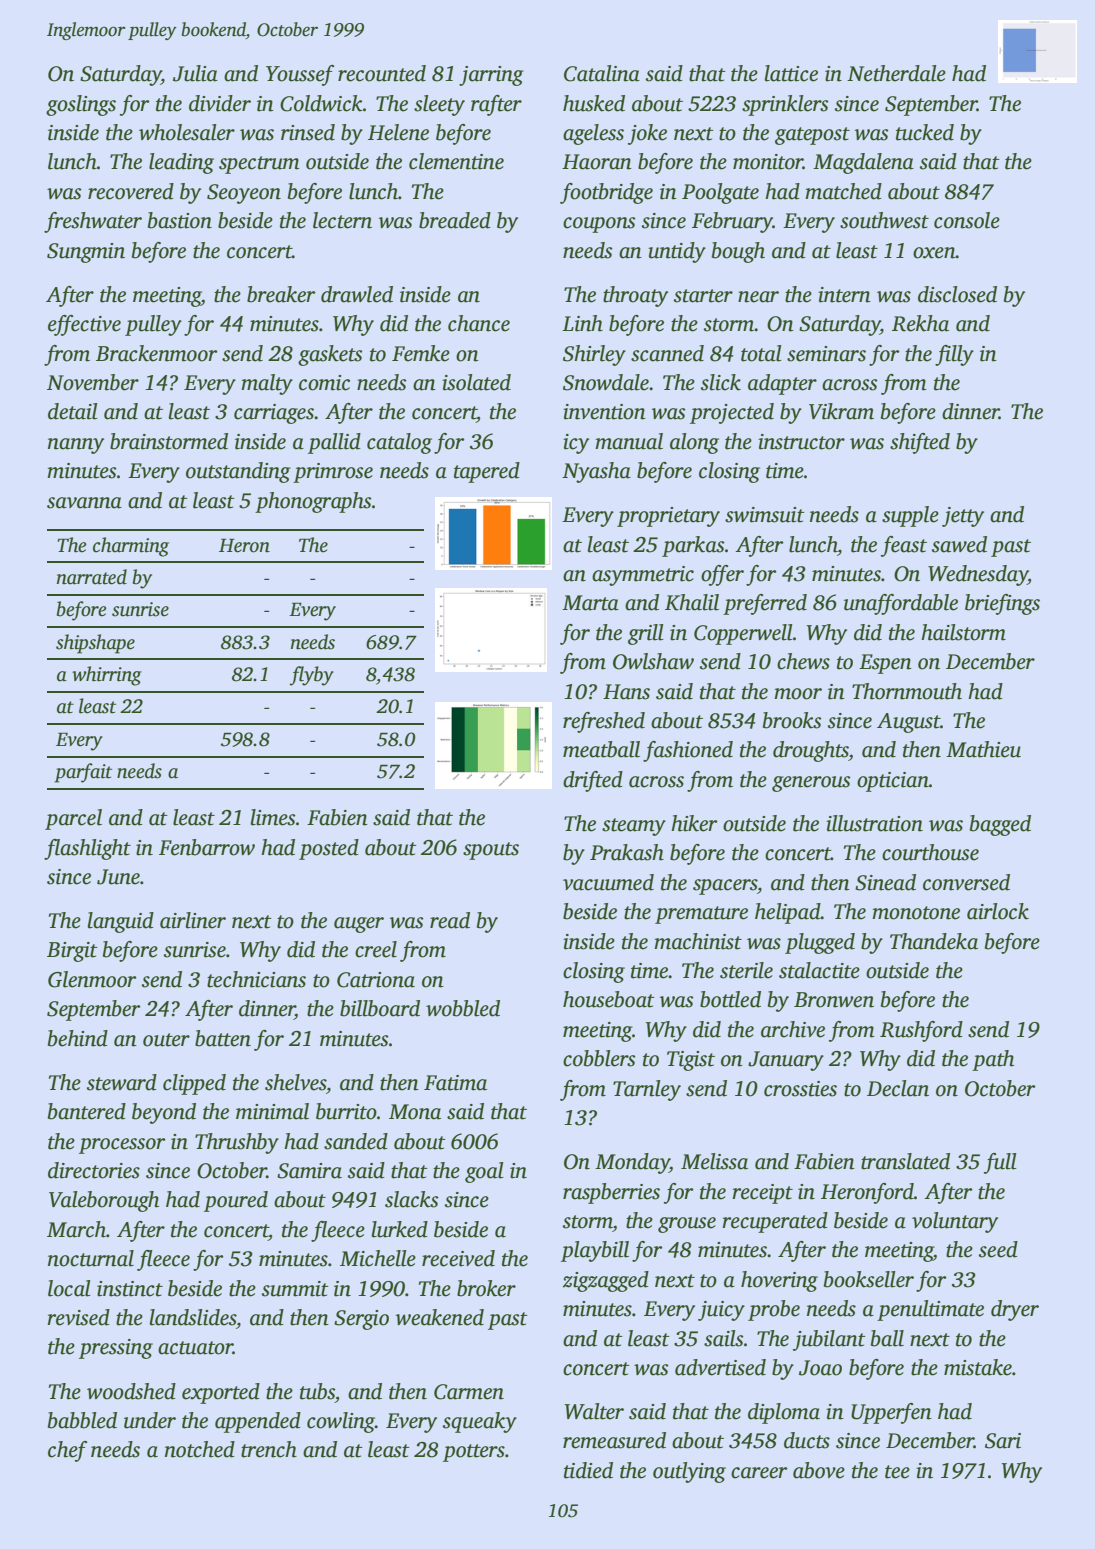 The image size is (1095, 1549). What do you see at coordinates (193, 920) in the page?
I see `airliner` at bounding box center [193, 920].
